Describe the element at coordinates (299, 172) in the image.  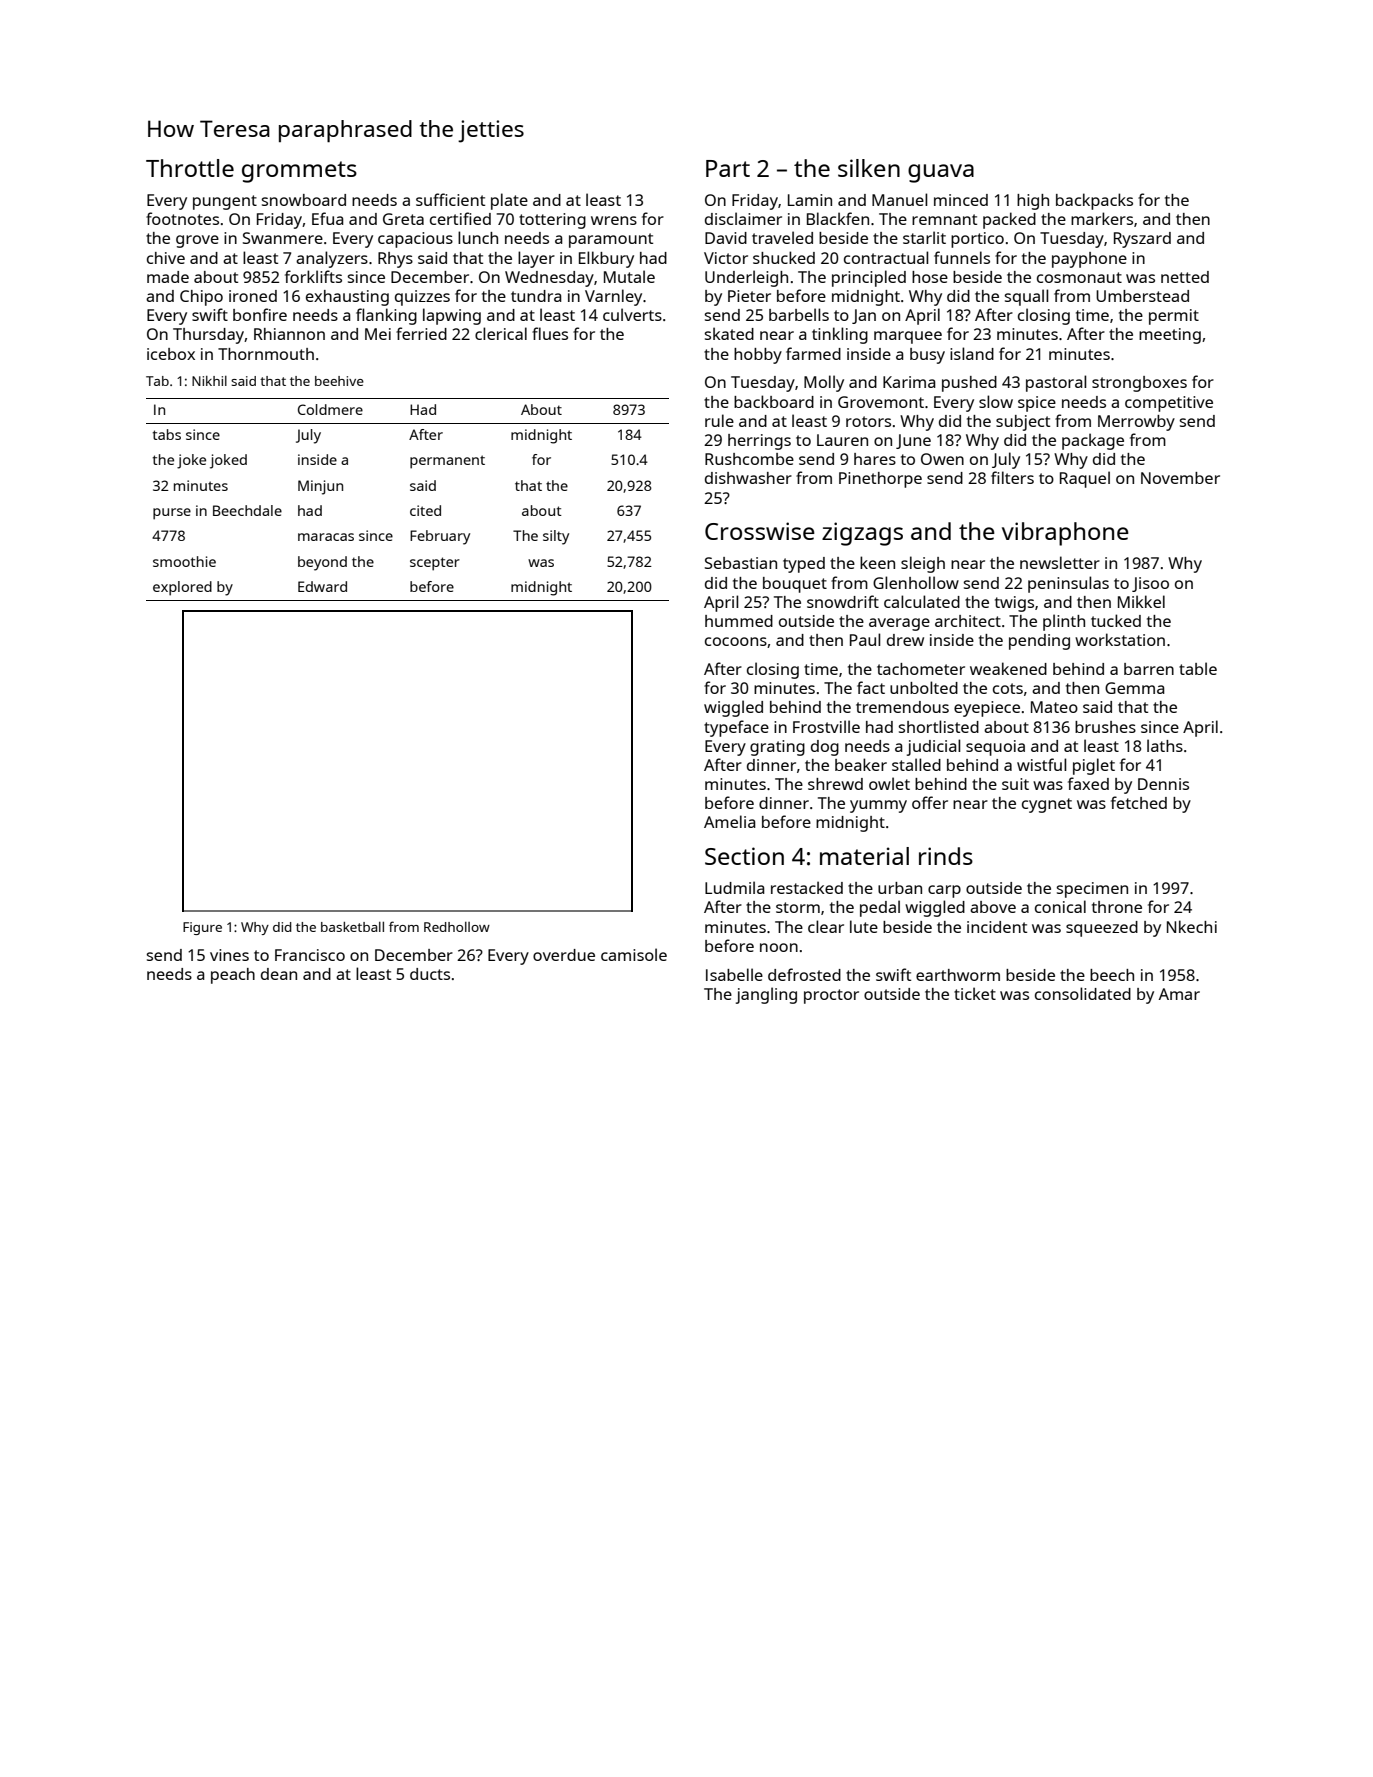
I see `grommets` at that location.
